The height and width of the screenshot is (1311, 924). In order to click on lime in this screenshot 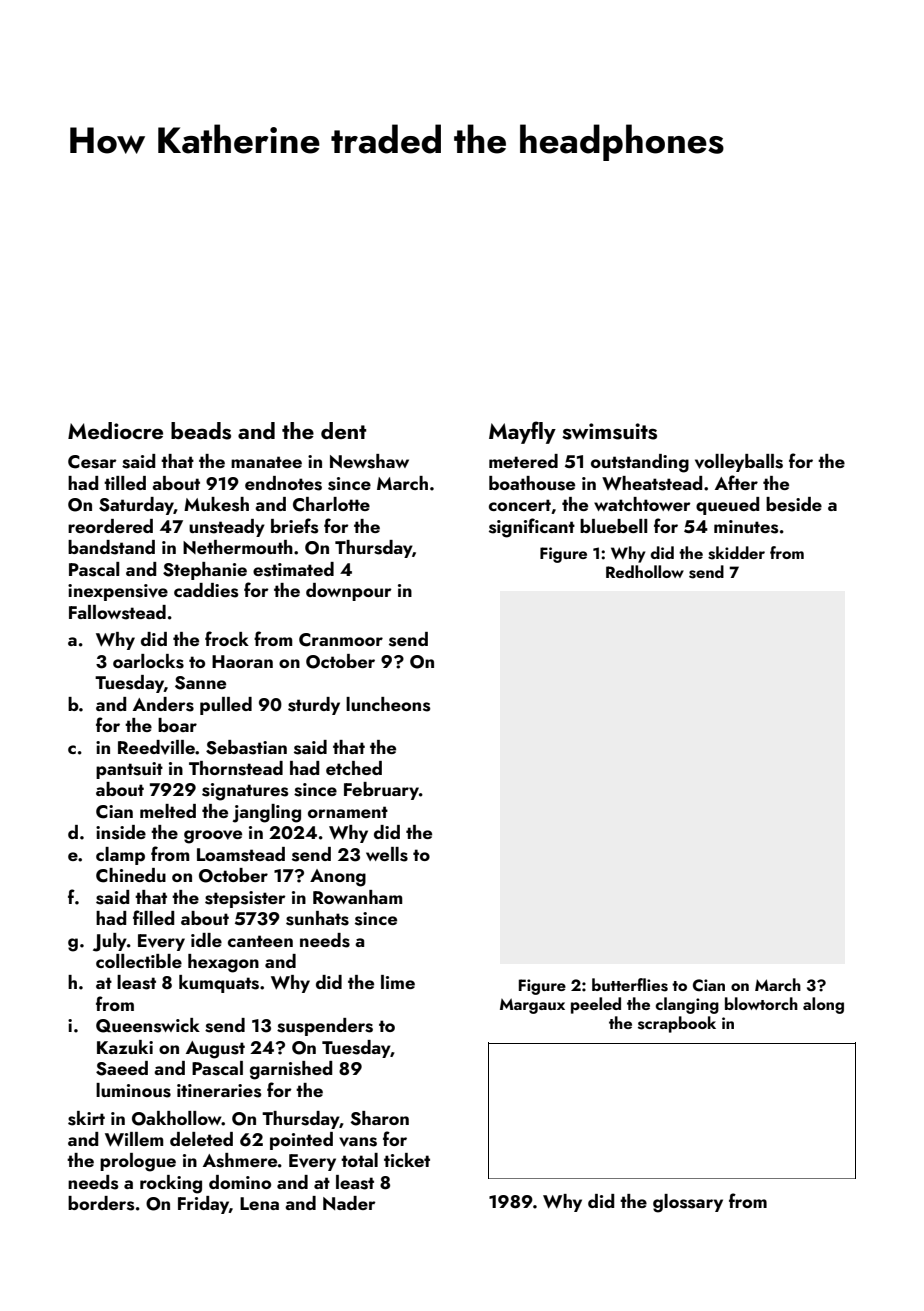, I will do `click(398, 982)`.
